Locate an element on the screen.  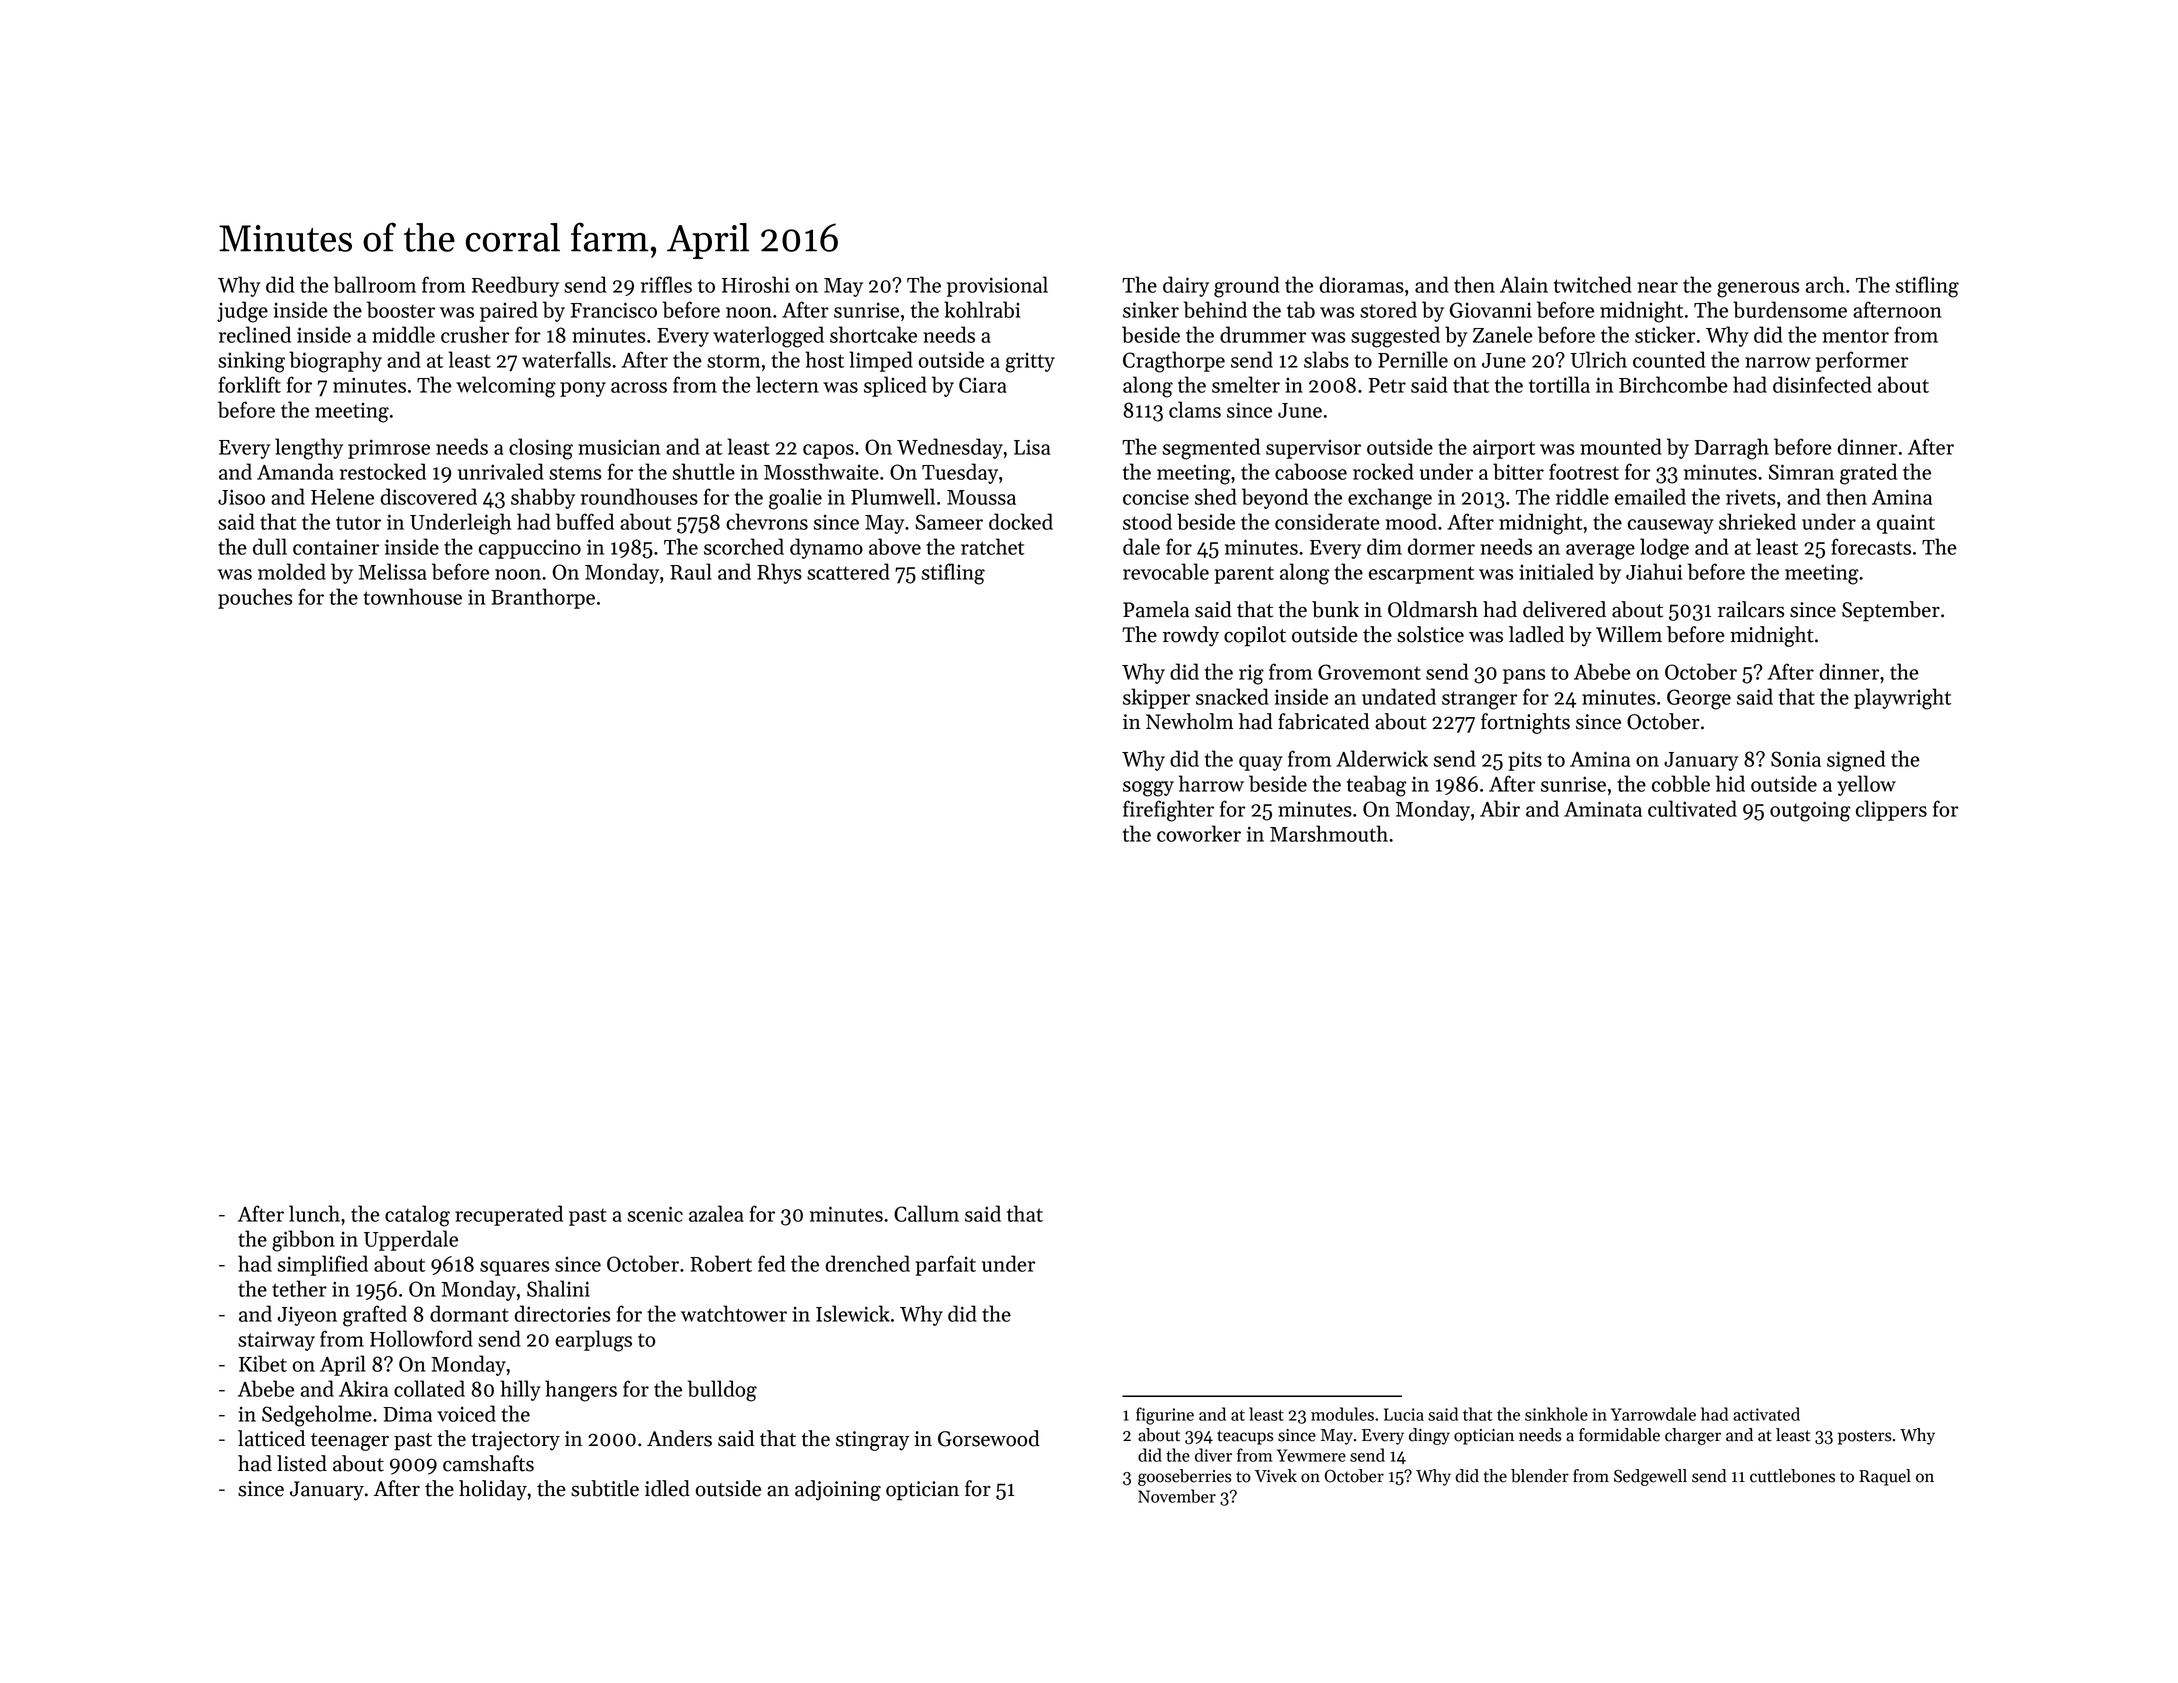
dormer is located at coordinates (1441, 546).
